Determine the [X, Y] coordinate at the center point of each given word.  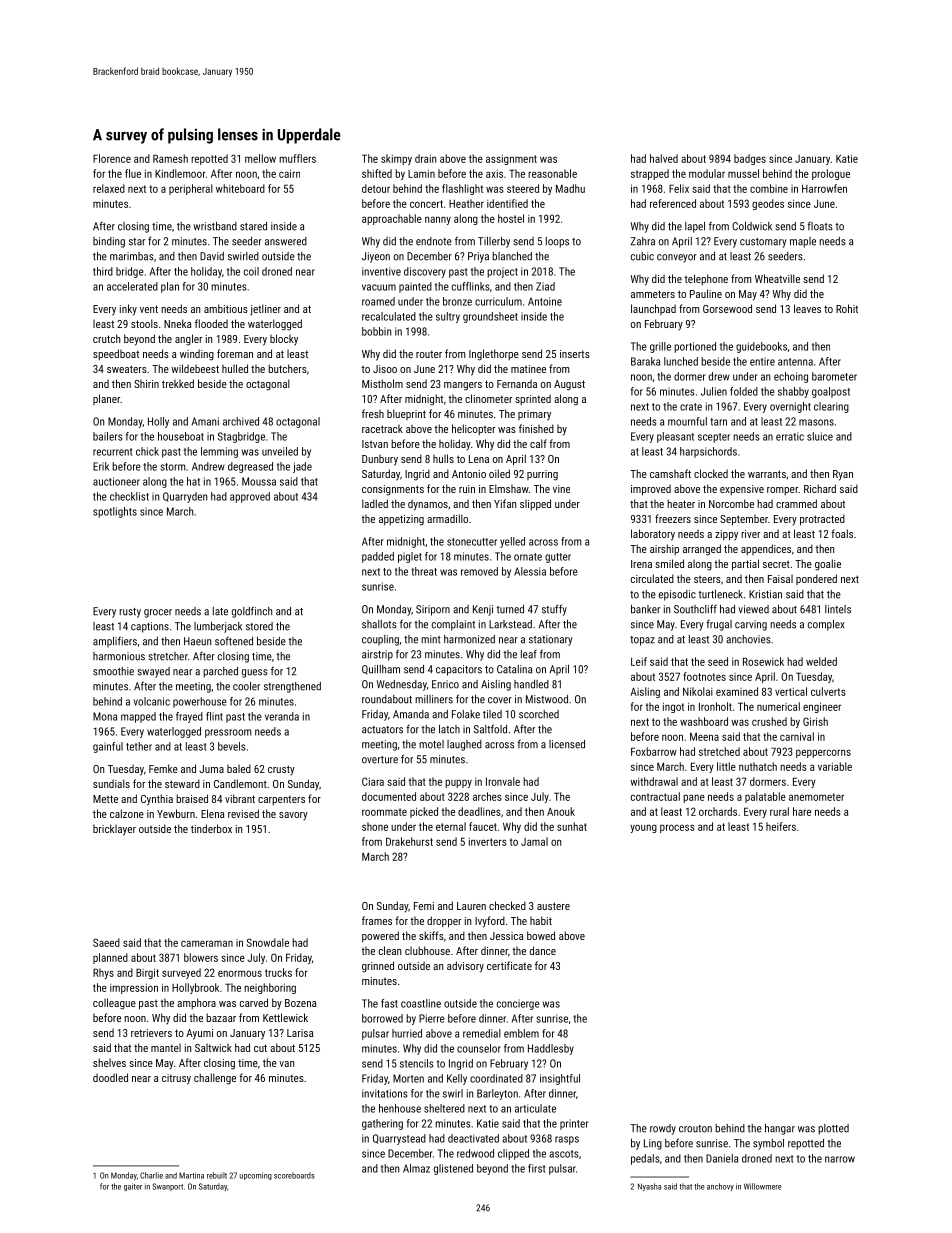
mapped [138, 717]
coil [251, 271]
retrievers [151, 1033]
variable [835, 766]
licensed [567, 744]
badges [750, 159]
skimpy [396, 159]
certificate [509, 965]
